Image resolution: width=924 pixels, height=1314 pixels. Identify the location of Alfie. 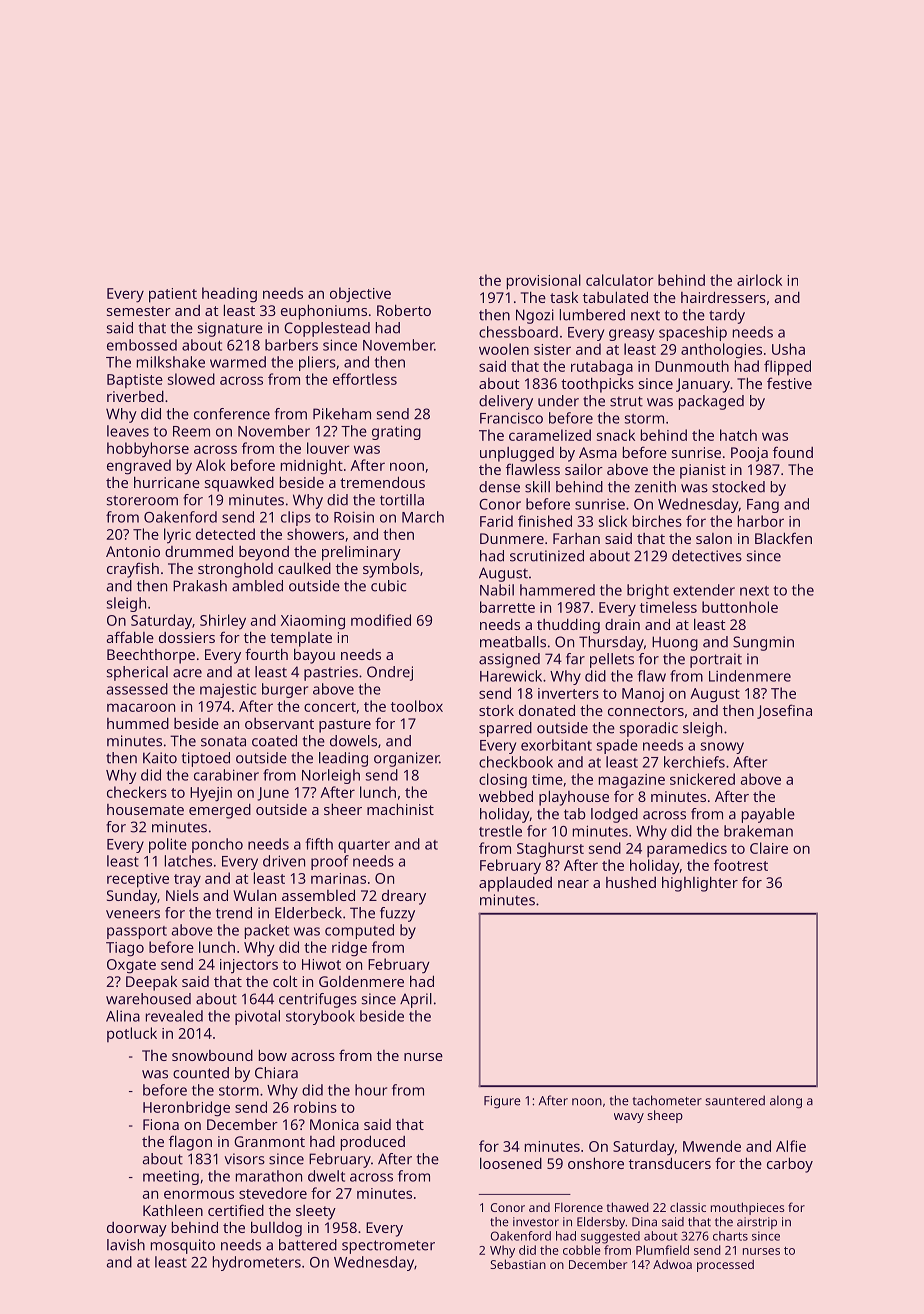
(791, 1146).
